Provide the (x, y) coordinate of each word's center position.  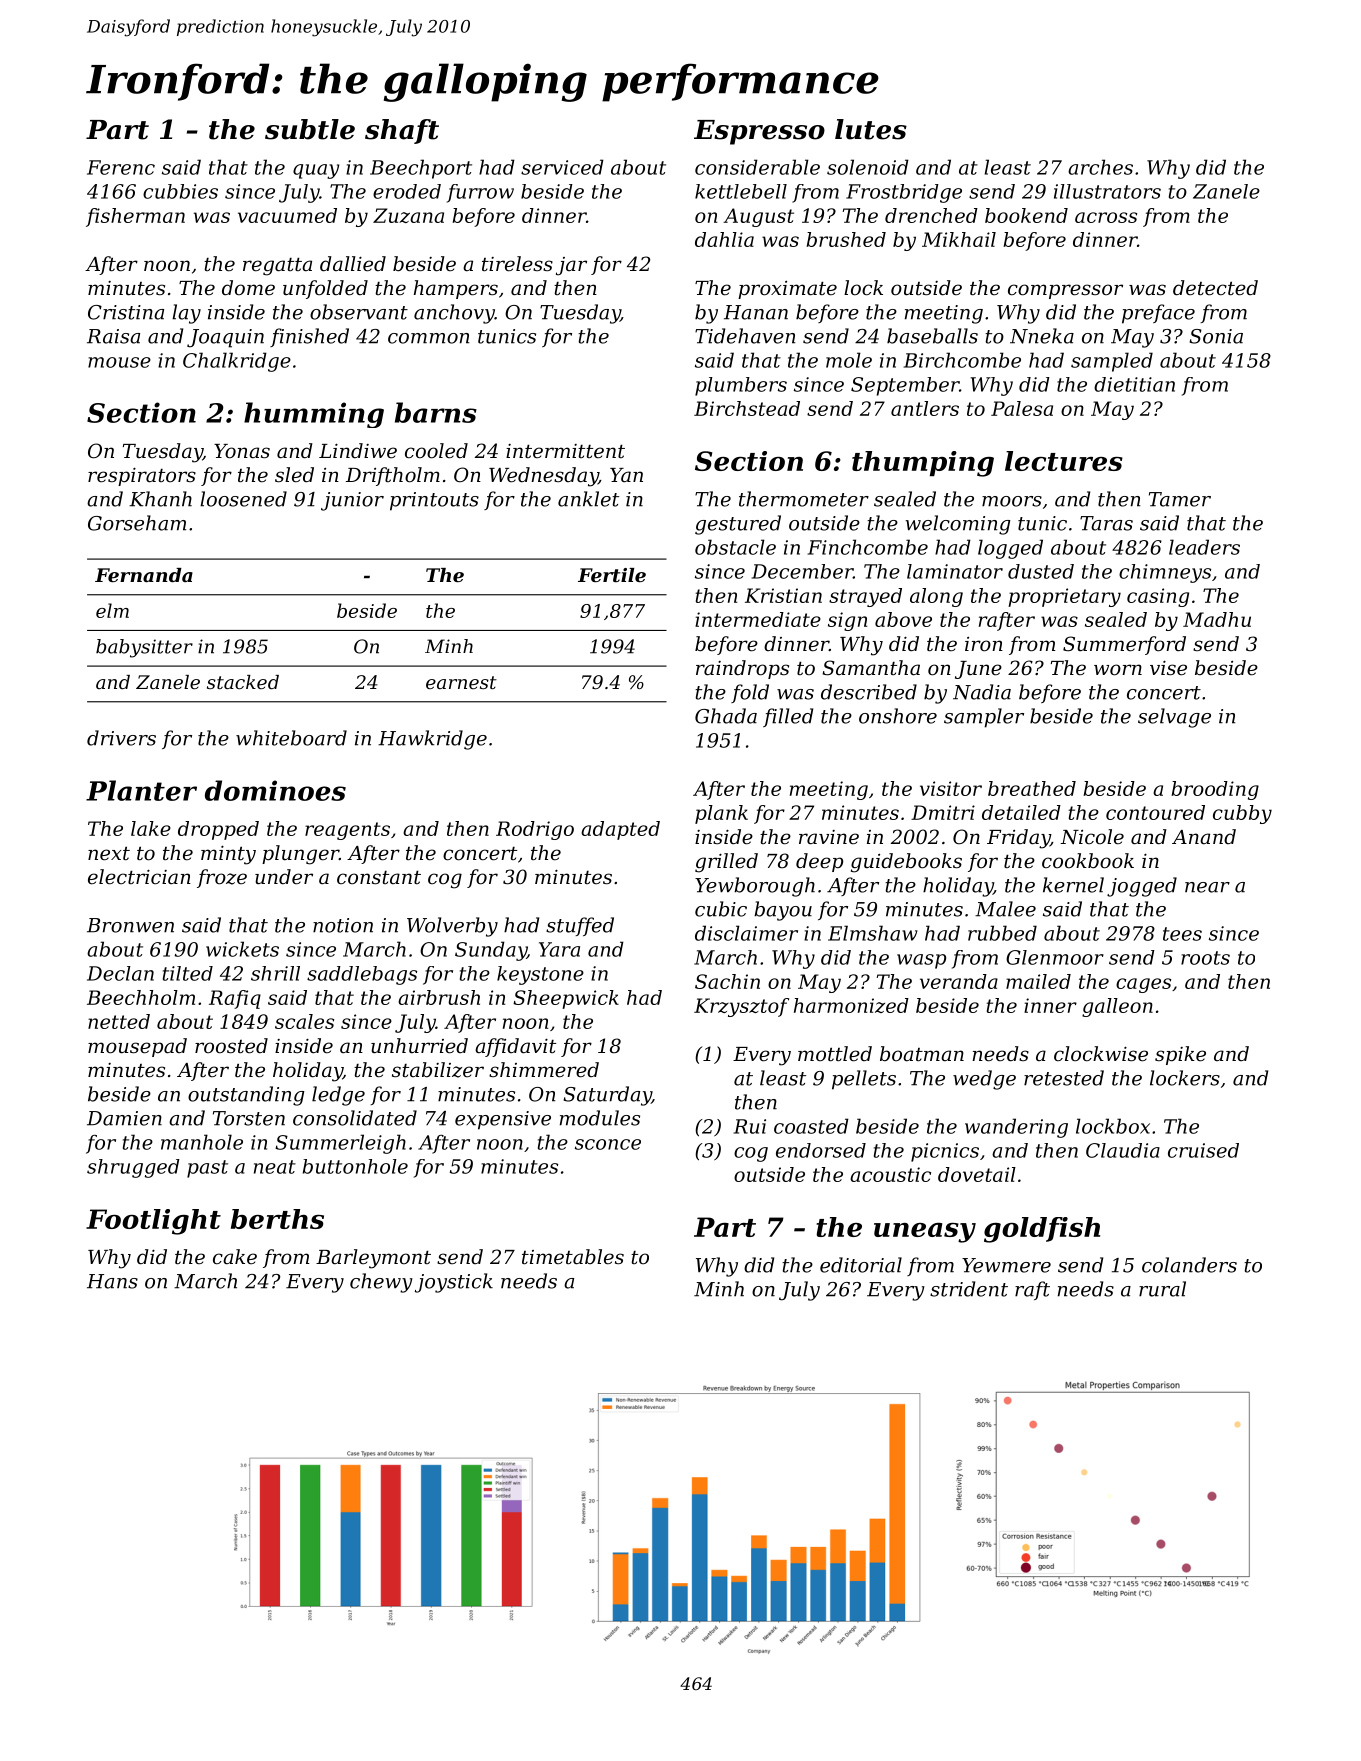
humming (314, 415)
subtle (310, 129)
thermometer (804, 499)
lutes (871, 129)
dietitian (1134, 384)
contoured (1155, 812)
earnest (461, 682)
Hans (112, 1281)
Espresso (759, 132)
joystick (454, 1283)
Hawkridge (432, 740)
